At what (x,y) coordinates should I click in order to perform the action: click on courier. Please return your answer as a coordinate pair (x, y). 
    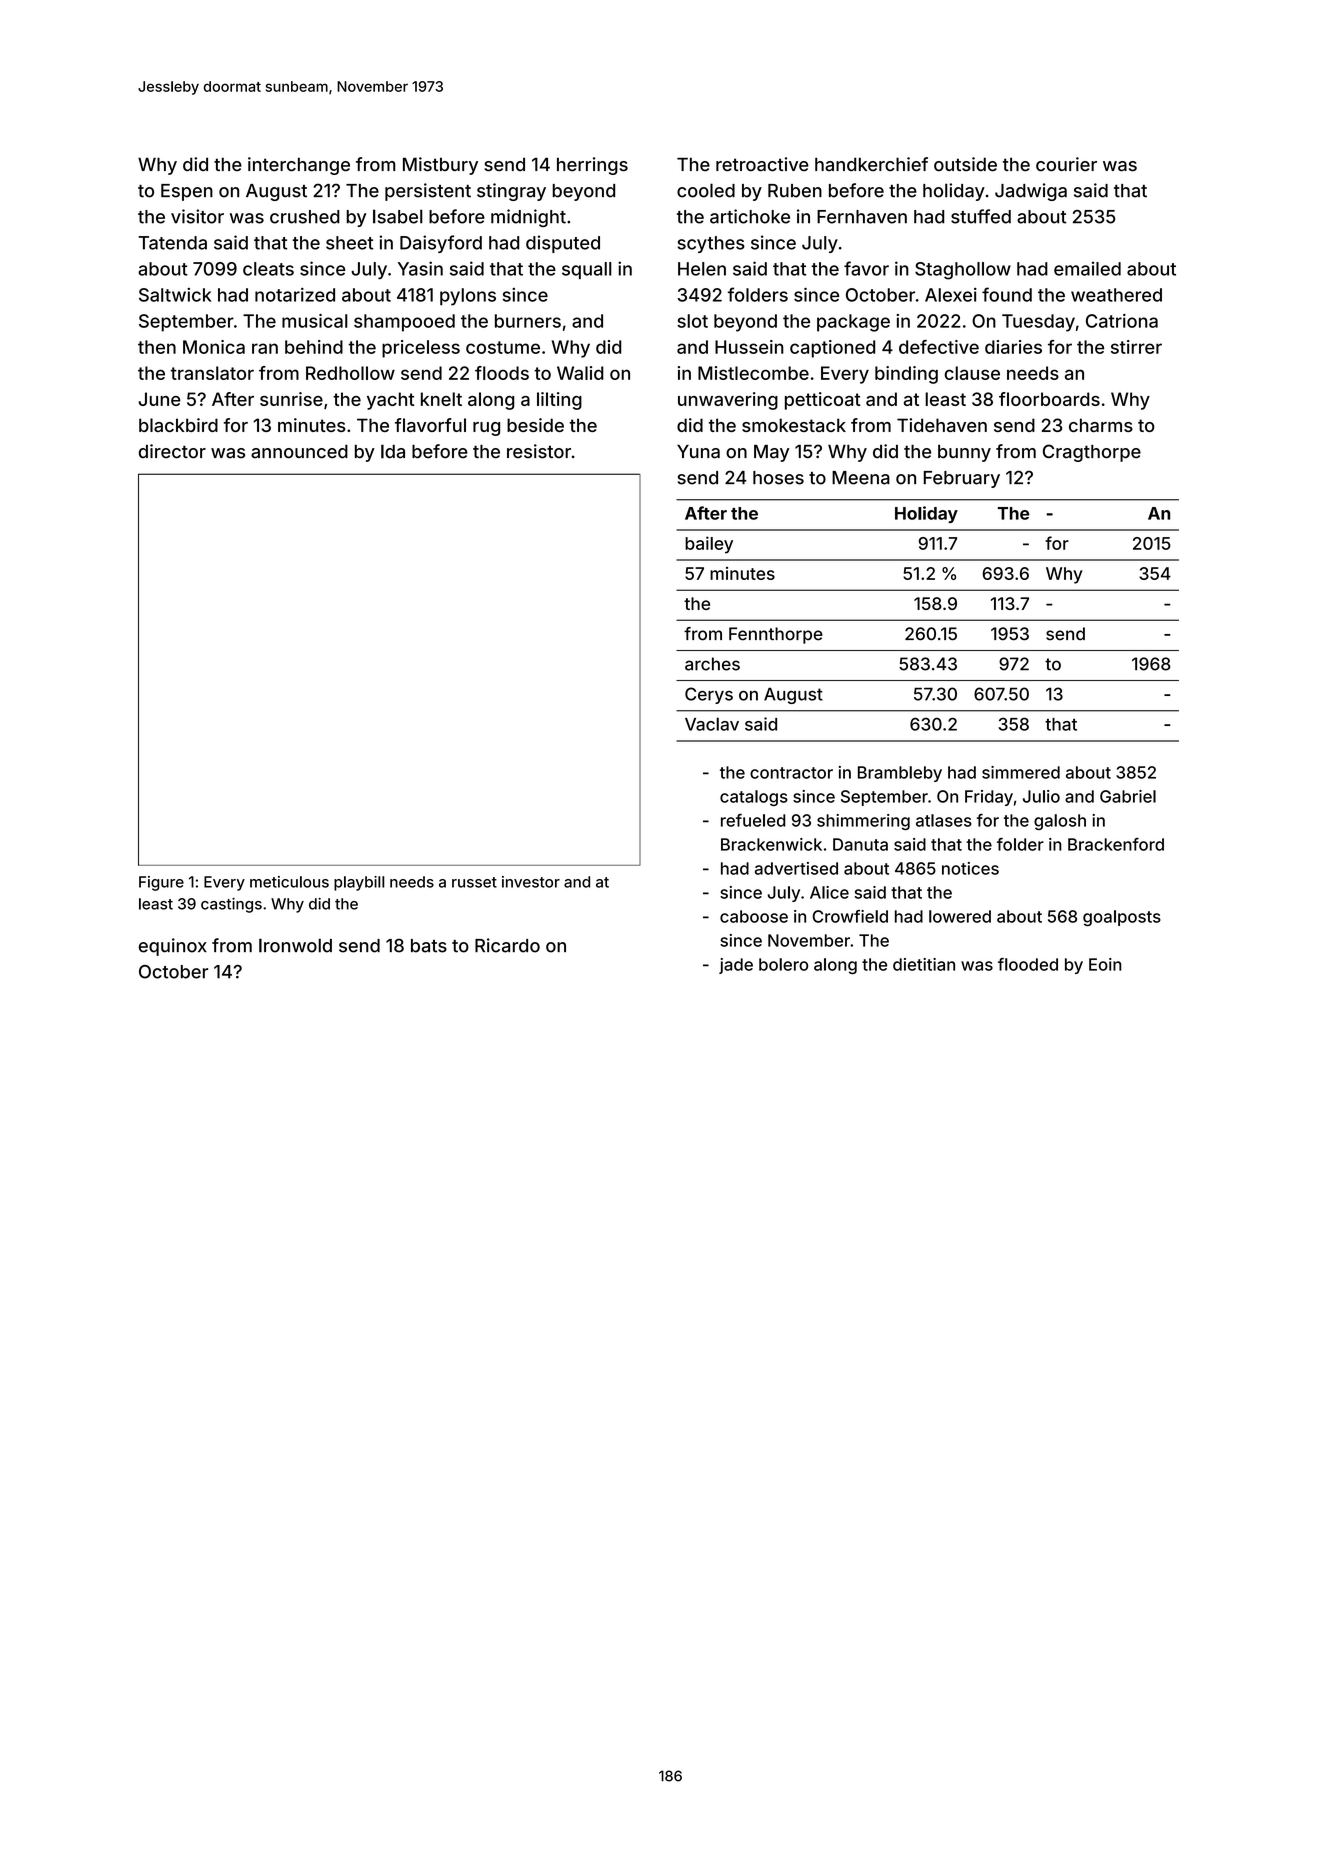
    Looking at the image, I should click on (1066, 164).
